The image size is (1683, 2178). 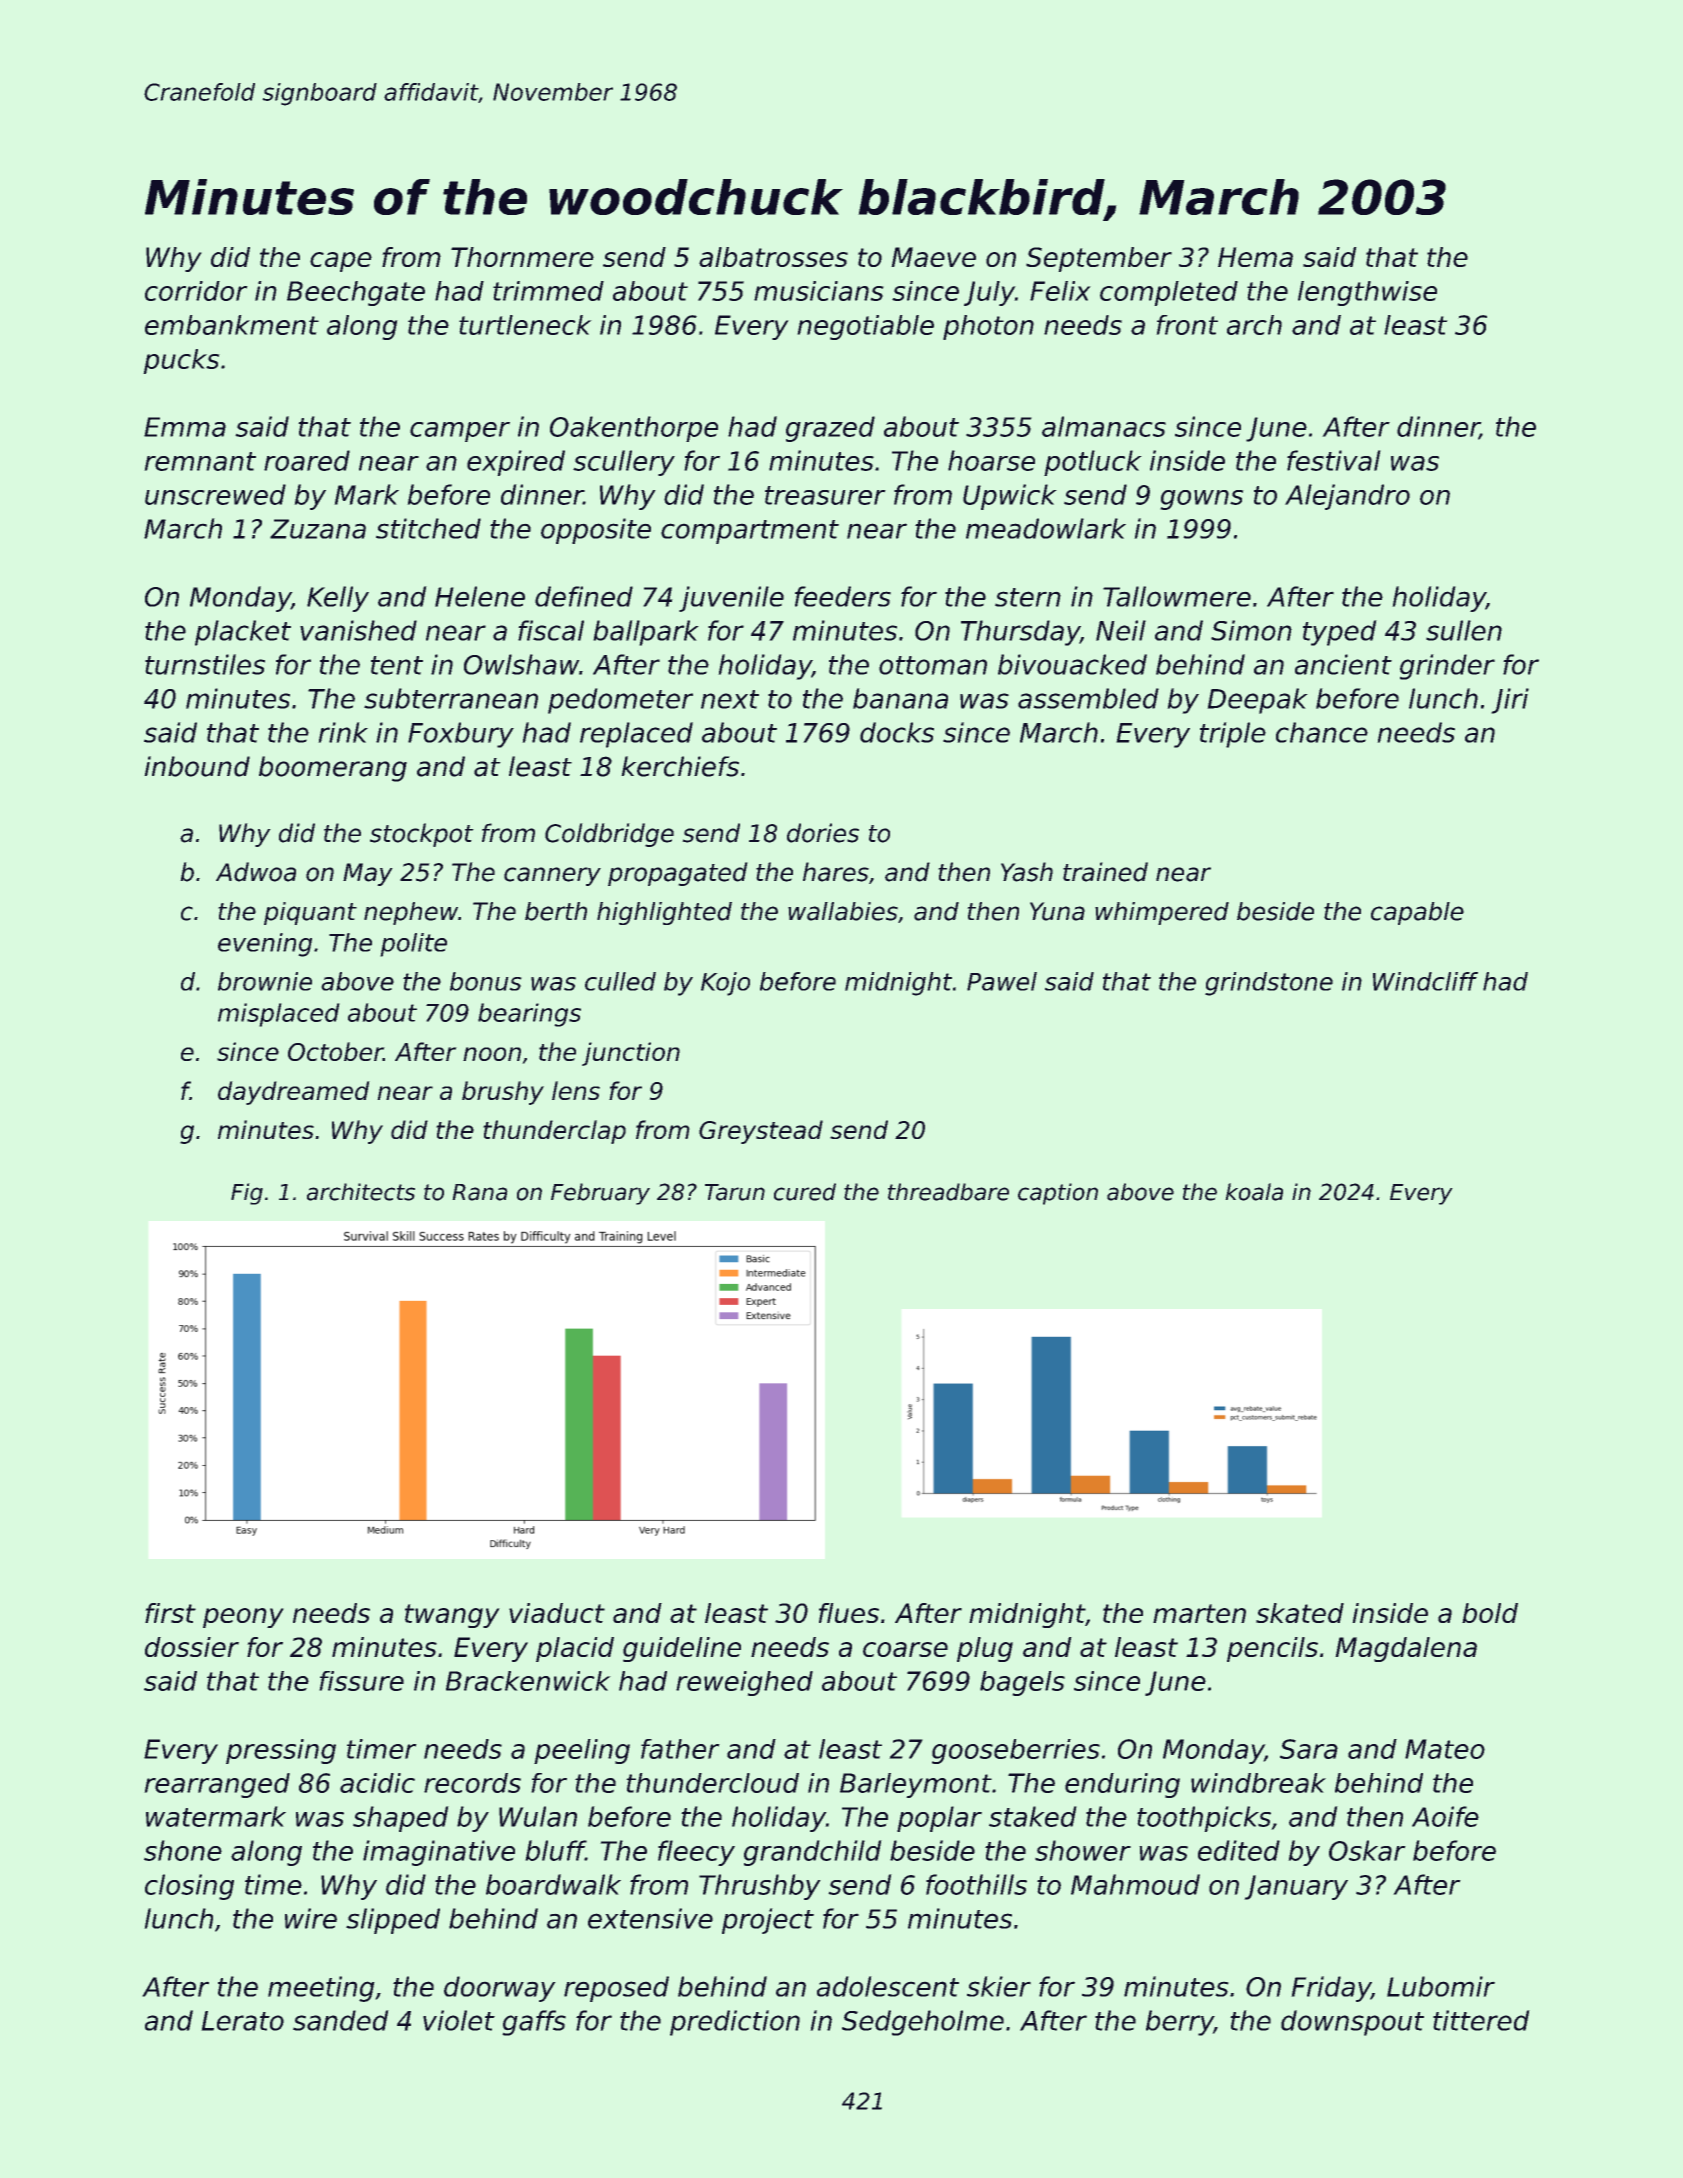 I want to click on Lerato, so click(x=242, y=2021).
